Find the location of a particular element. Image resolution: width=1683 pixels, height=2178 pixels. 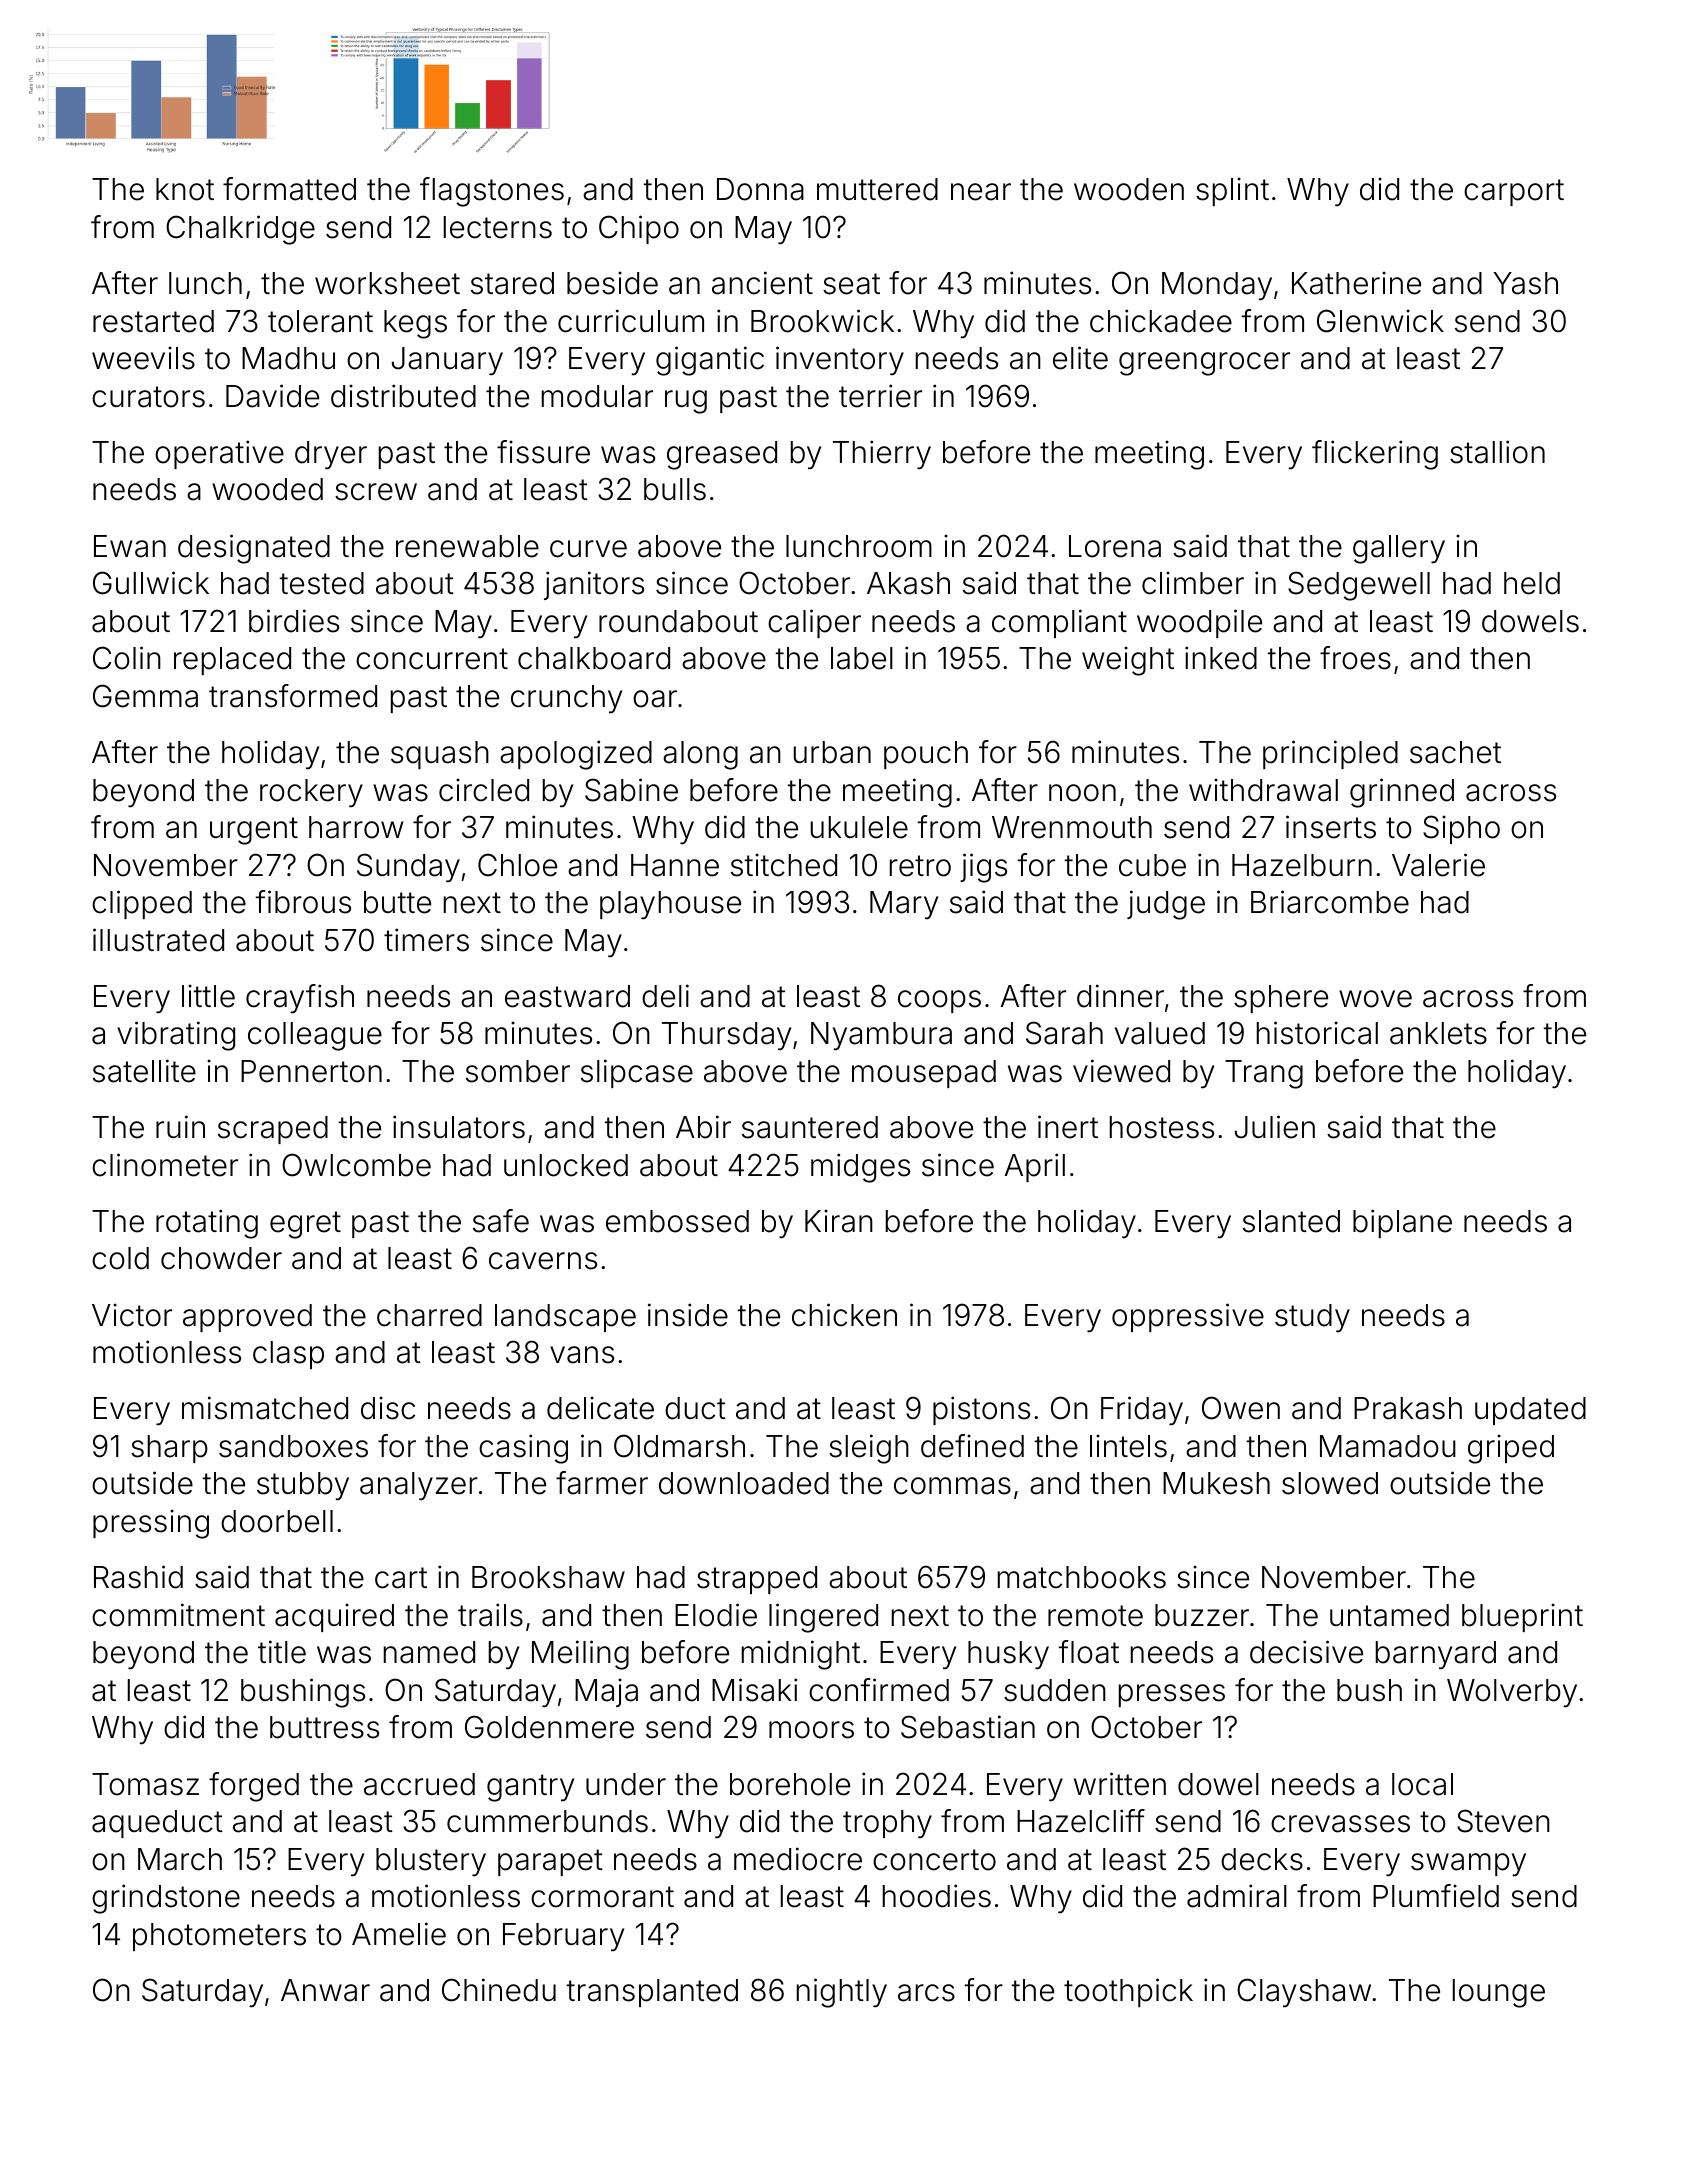

carport is located at coordinates (1514, 192).
